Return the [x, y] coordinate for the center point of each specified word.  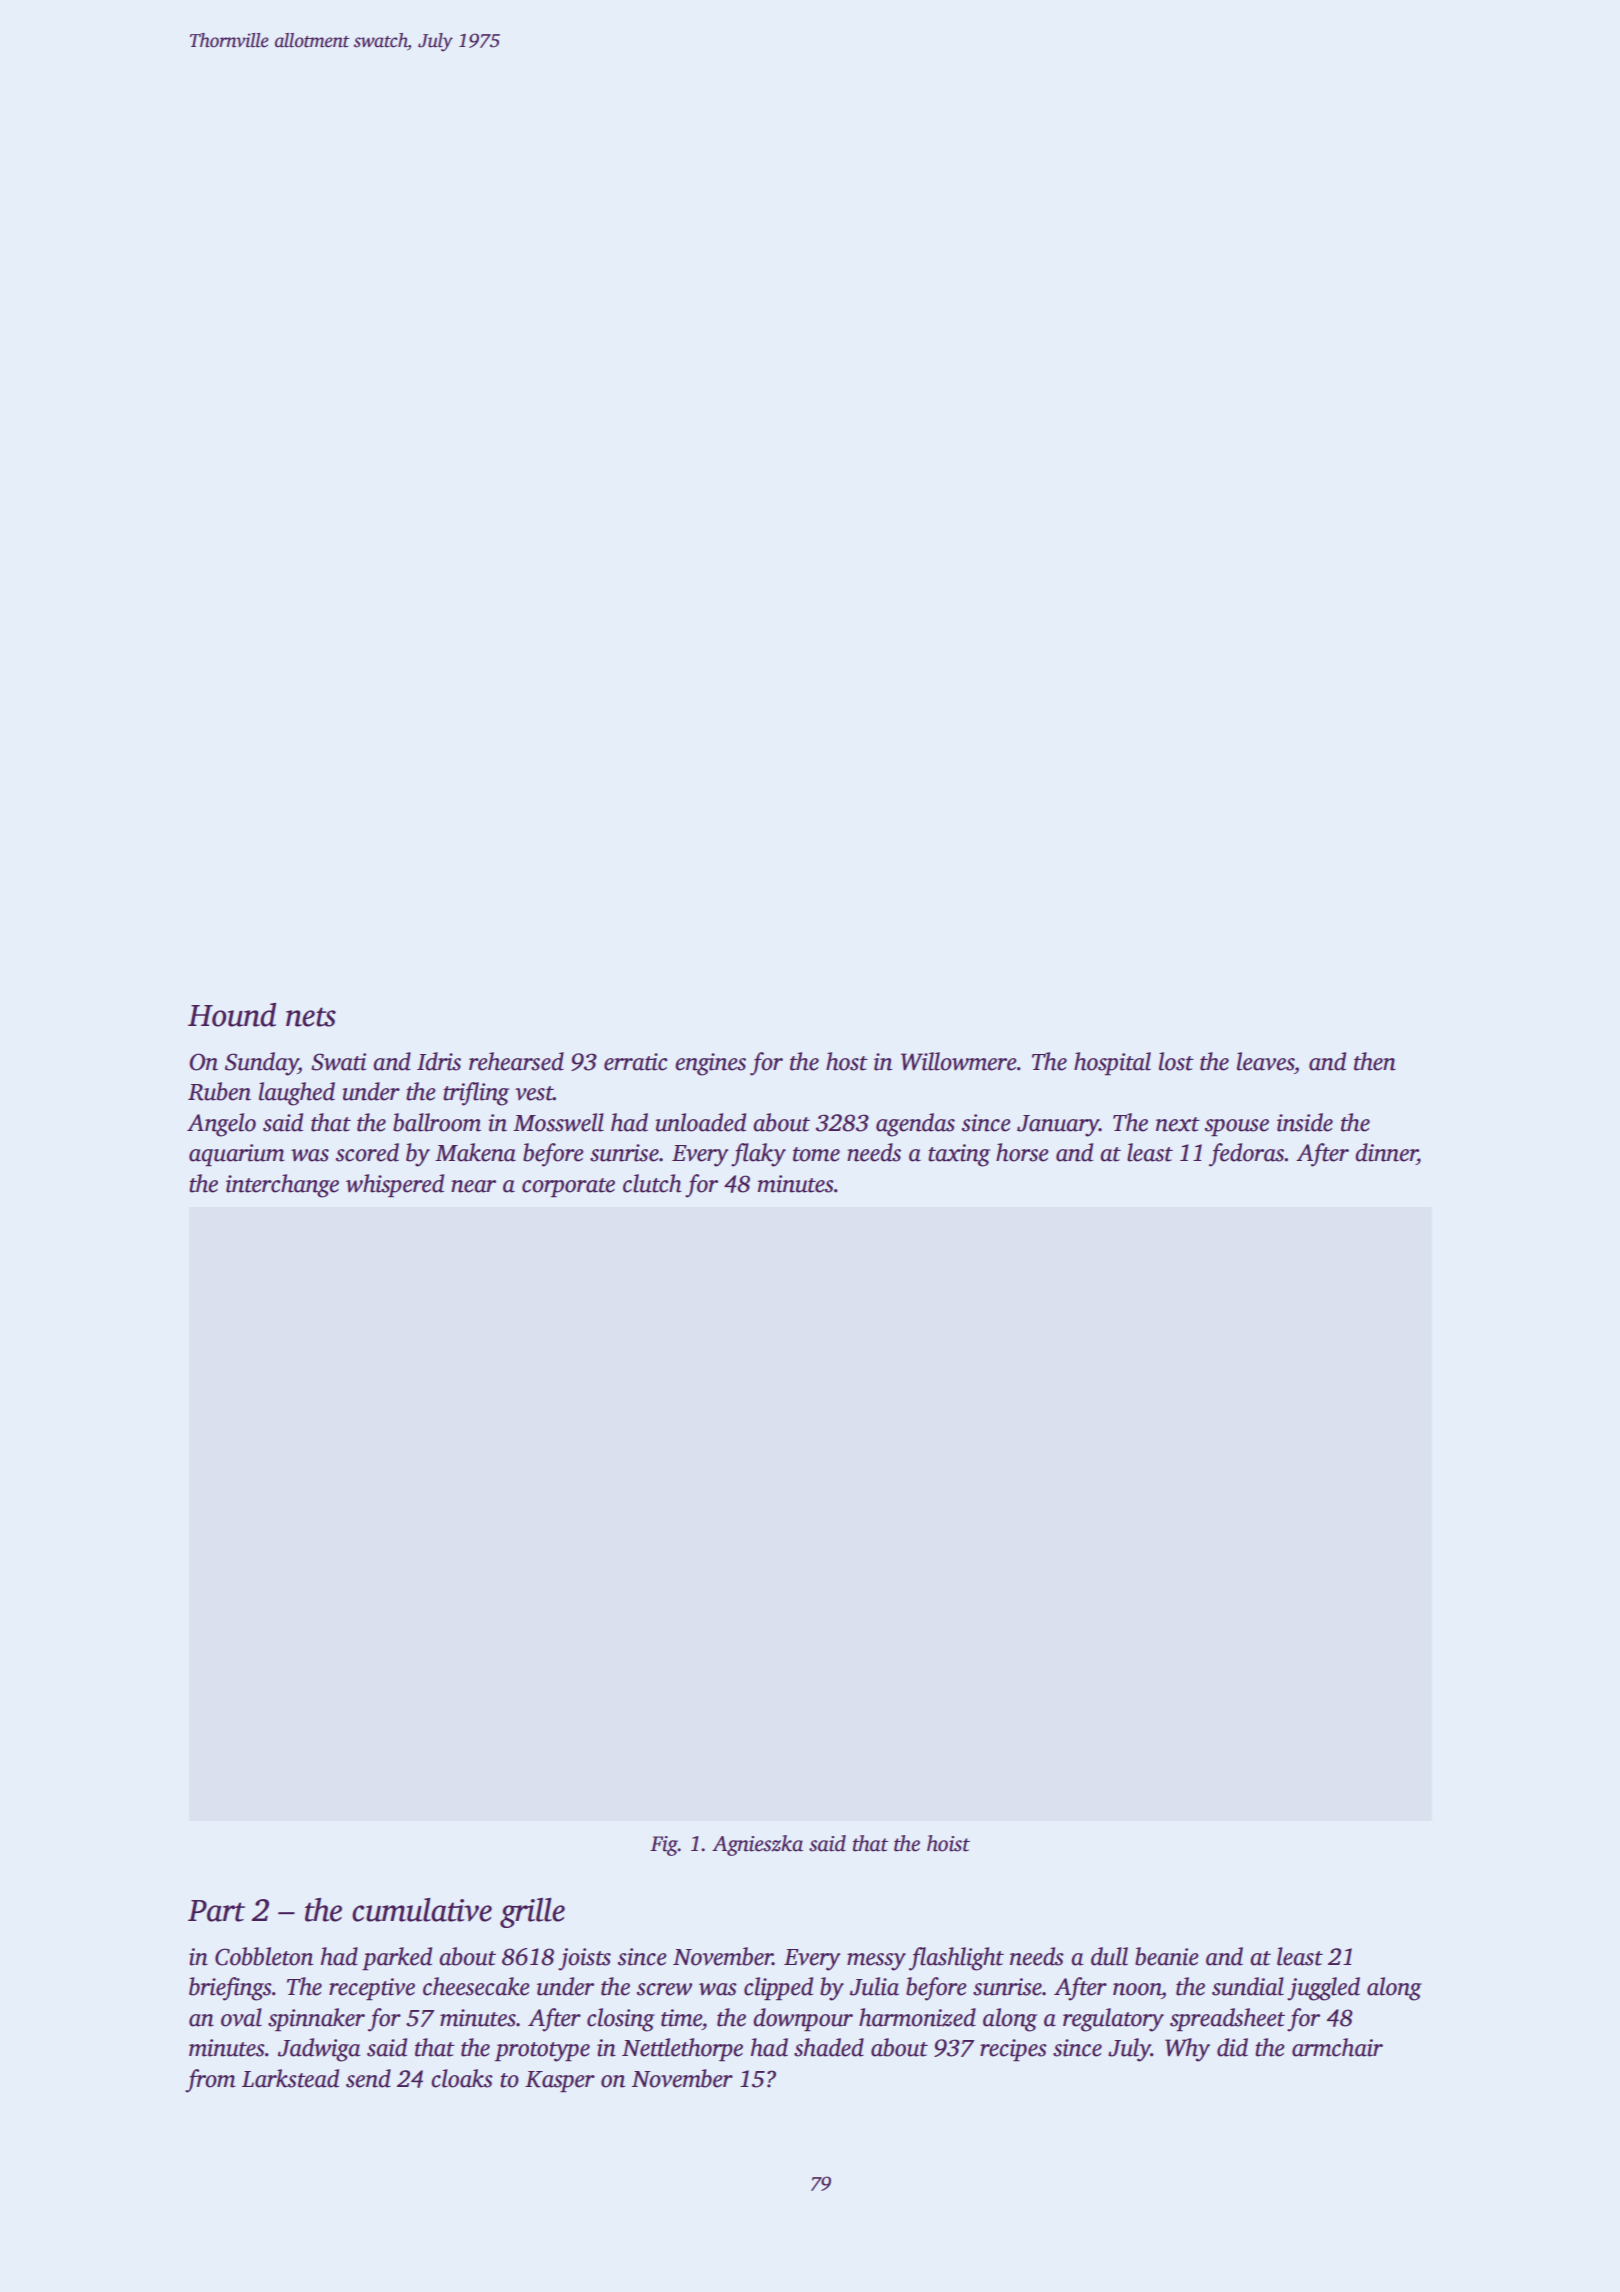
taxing [959, 1155]
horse [1022, 1152]
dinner [1386, 1152]
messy [876, 1962]
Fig [664, 1846]
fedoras [1247, 1155]
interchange [282, 1186]
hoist [948, 1843]
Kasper [560, 2081]
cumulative [422, 1910]
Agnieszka [757, 1845]
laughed [297, 1094]
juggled [1323, 1989]
